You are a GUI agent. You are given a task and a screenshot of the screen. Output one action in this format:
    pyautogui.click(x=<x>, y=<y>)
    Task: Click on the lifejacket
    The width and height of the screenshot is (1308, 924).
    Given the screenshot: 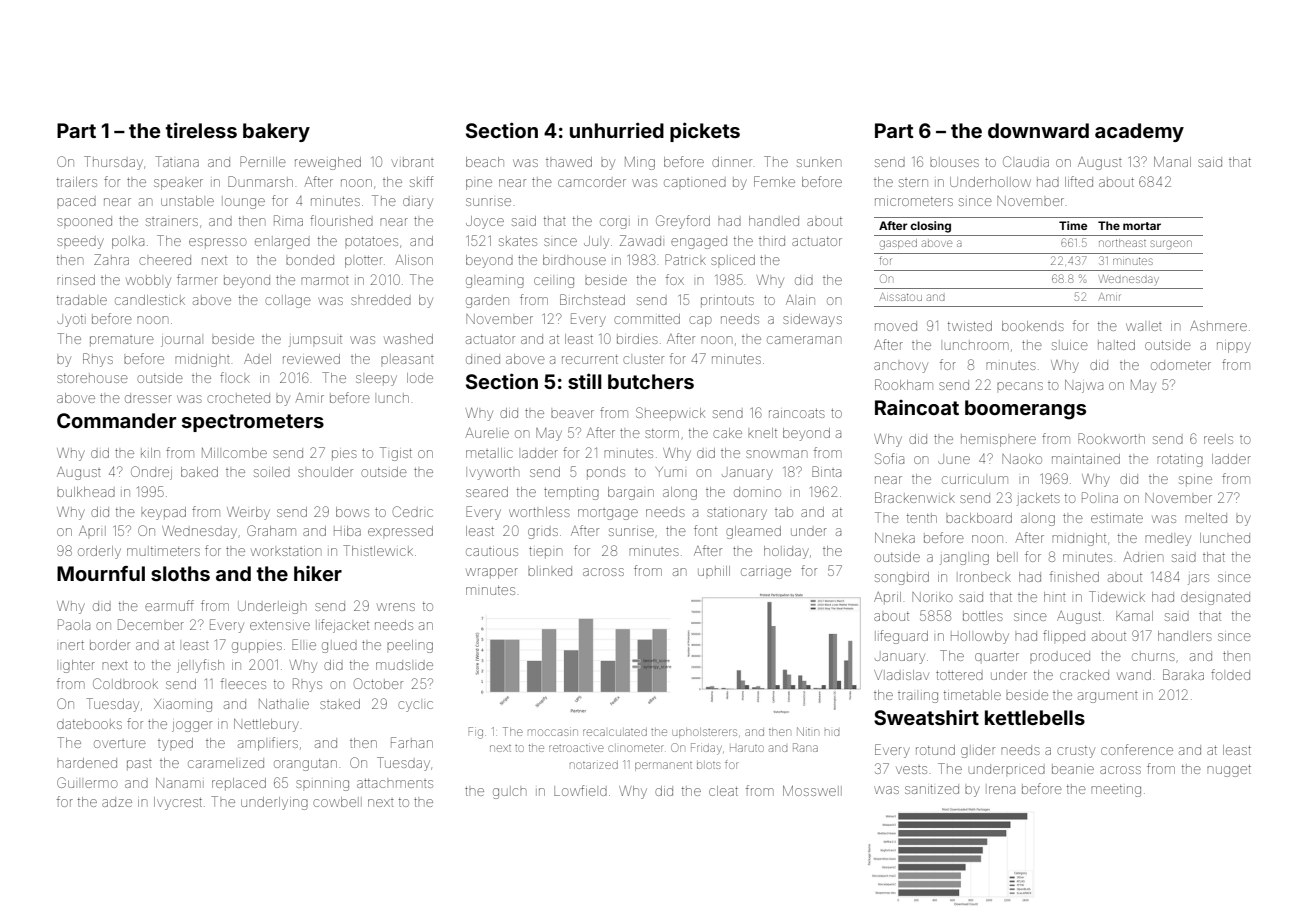 What is the action you would take?
    pyautogui.click(x=342, y=626)
